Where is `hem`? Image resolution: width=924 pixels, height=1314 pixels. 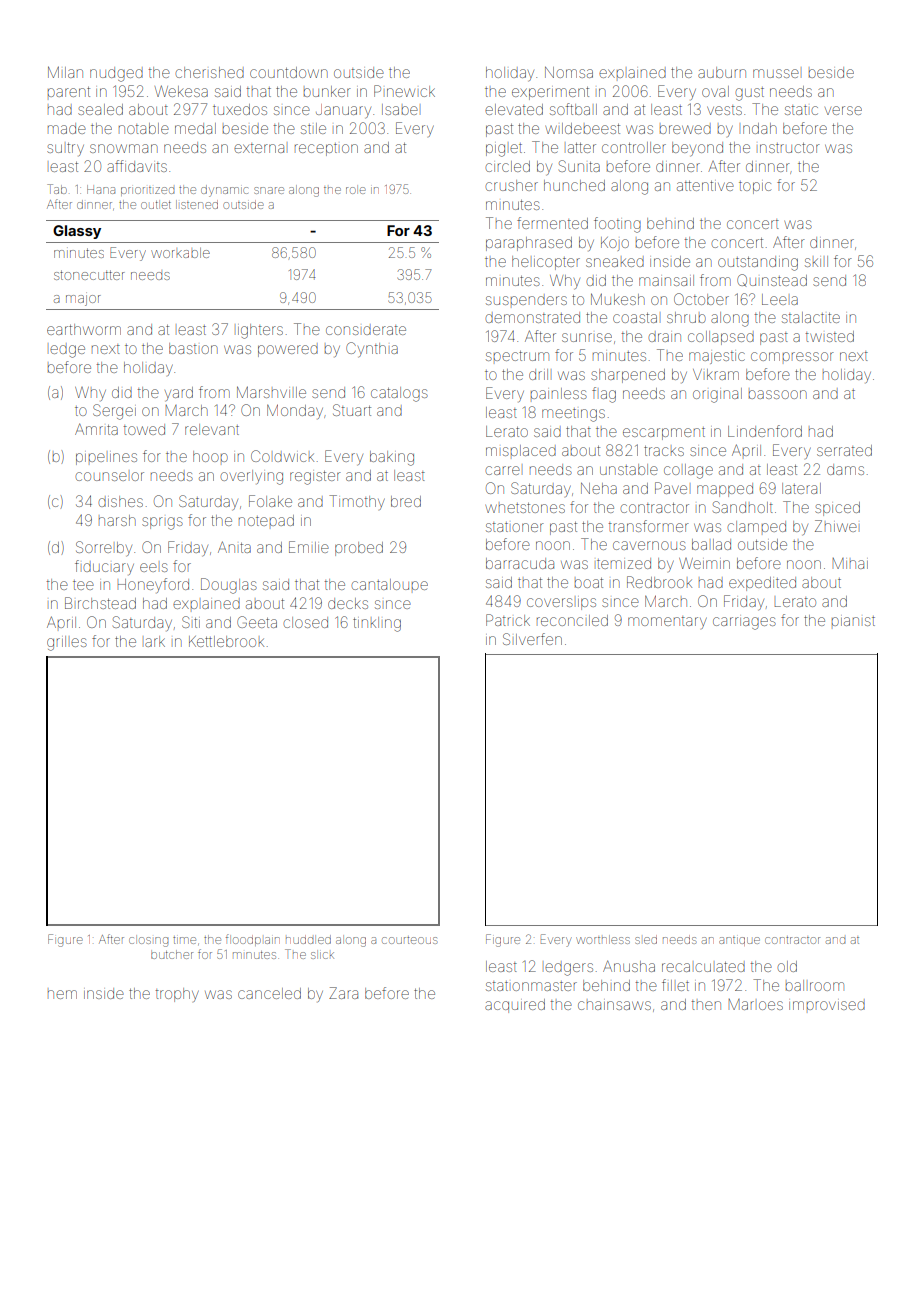
hem is located at coordinates (62, 994).
